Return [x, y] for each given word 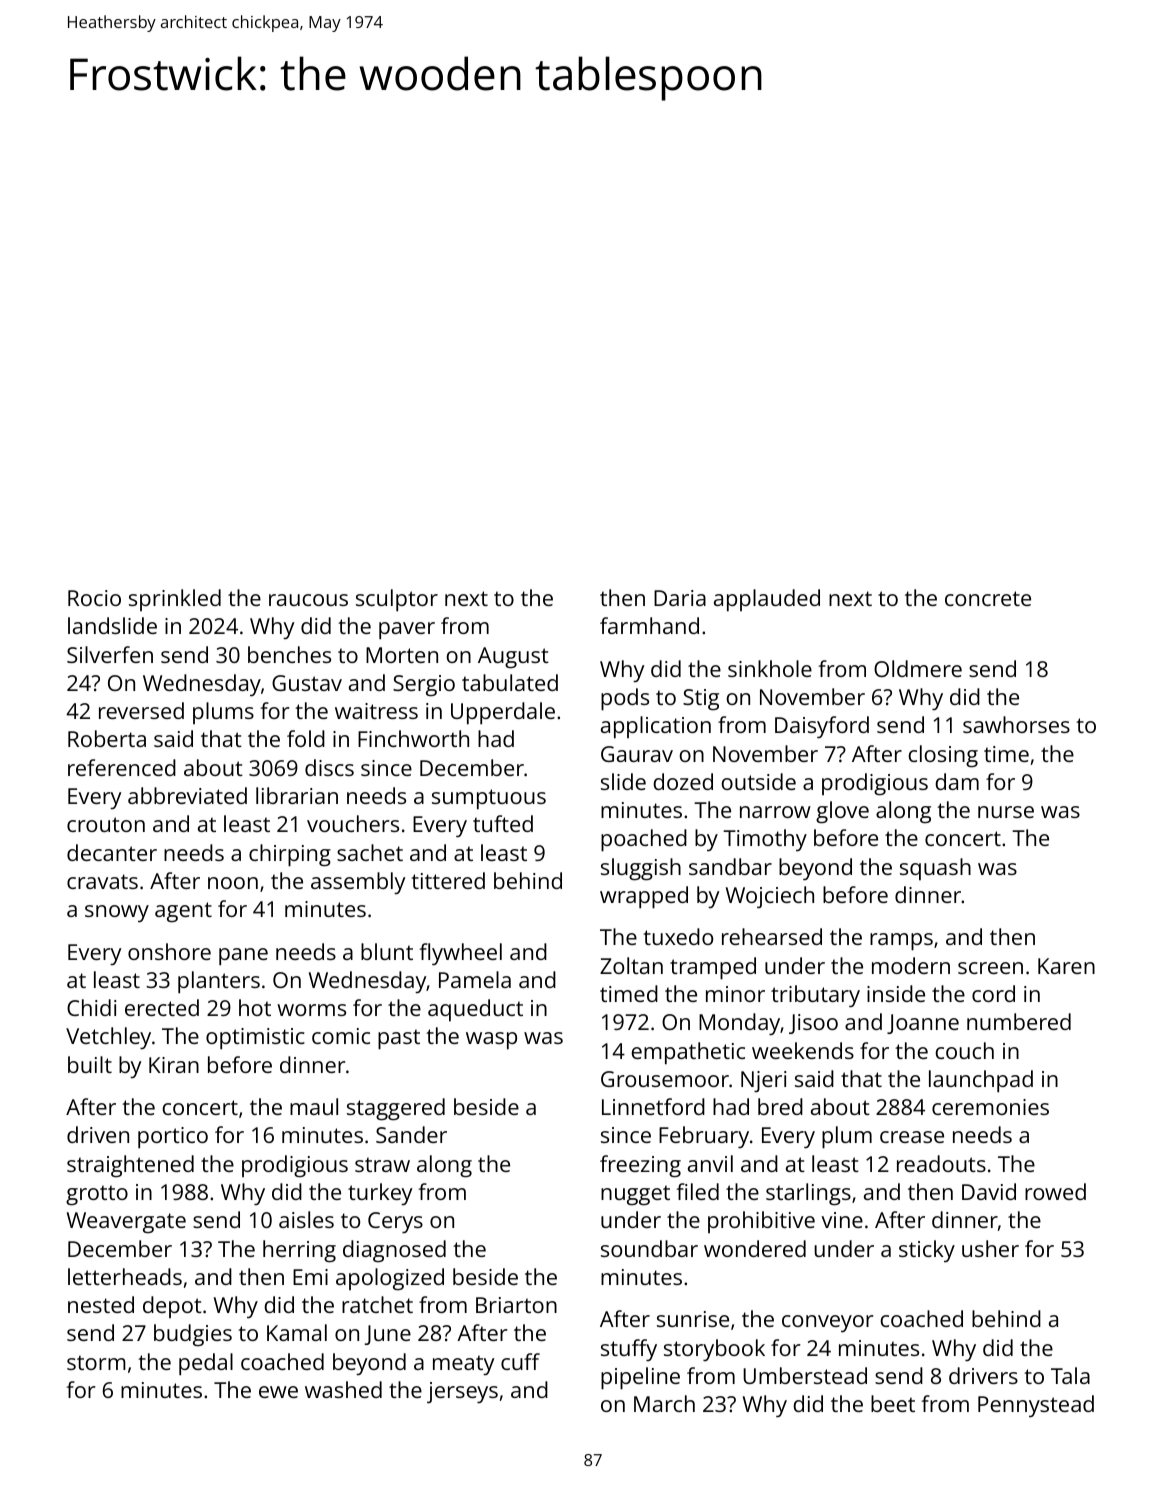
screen [990, 968]
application [656, 727]
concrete [988, 598]
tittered [448, 880]
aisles [306, 1219]
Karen [1066, 966]
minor [735, 994]
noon [233, 883]
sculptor [397, 600]
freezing [640, 1166]
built [90, 1064]
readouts [941, 1163]
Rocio [94, 598]
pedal [206, 1364]
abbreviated [187, 795]
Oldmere [918, 668]
